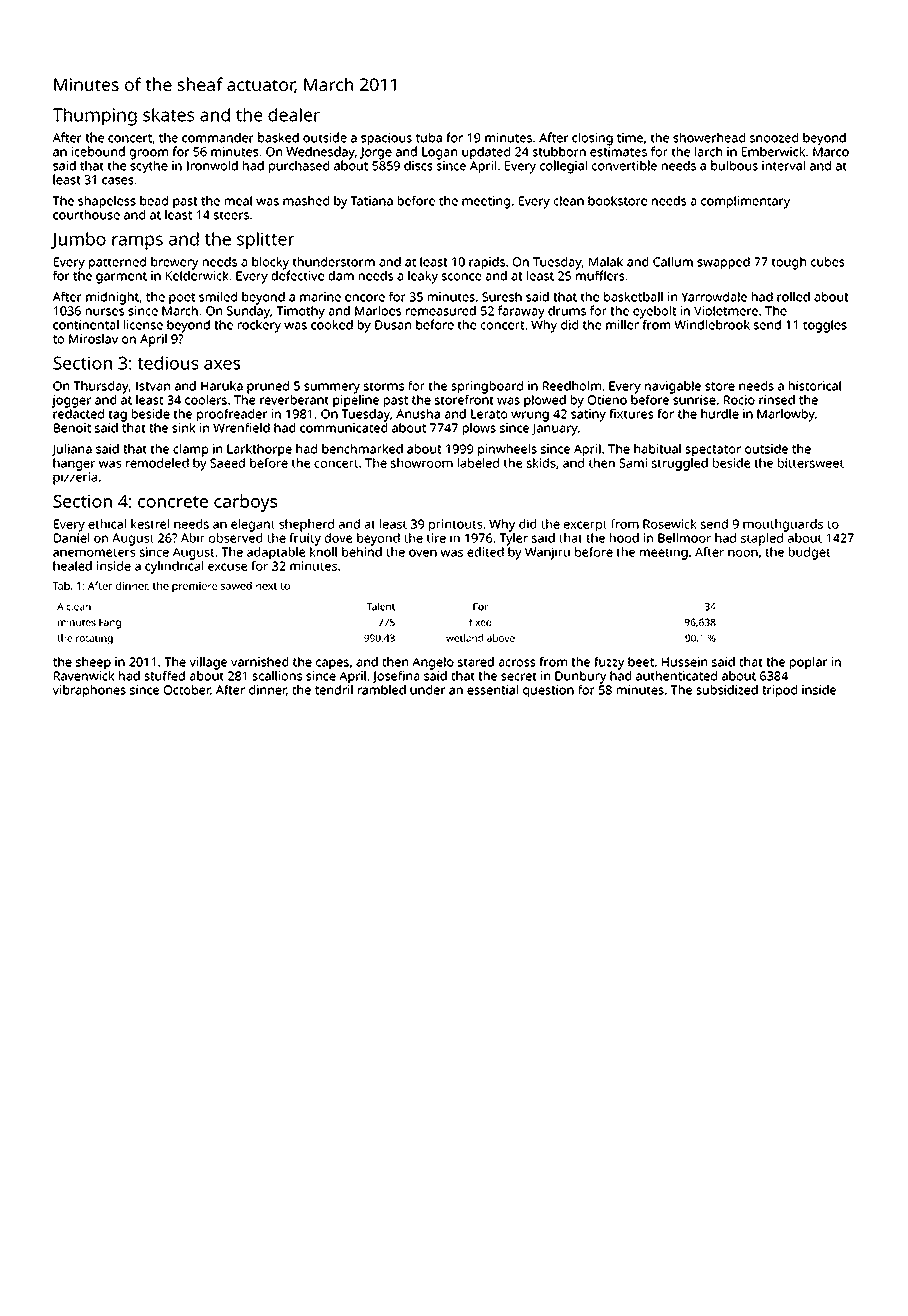 The width and height of the page is (908, 1316). I want to click on Tatiana, so click(371, 201).
